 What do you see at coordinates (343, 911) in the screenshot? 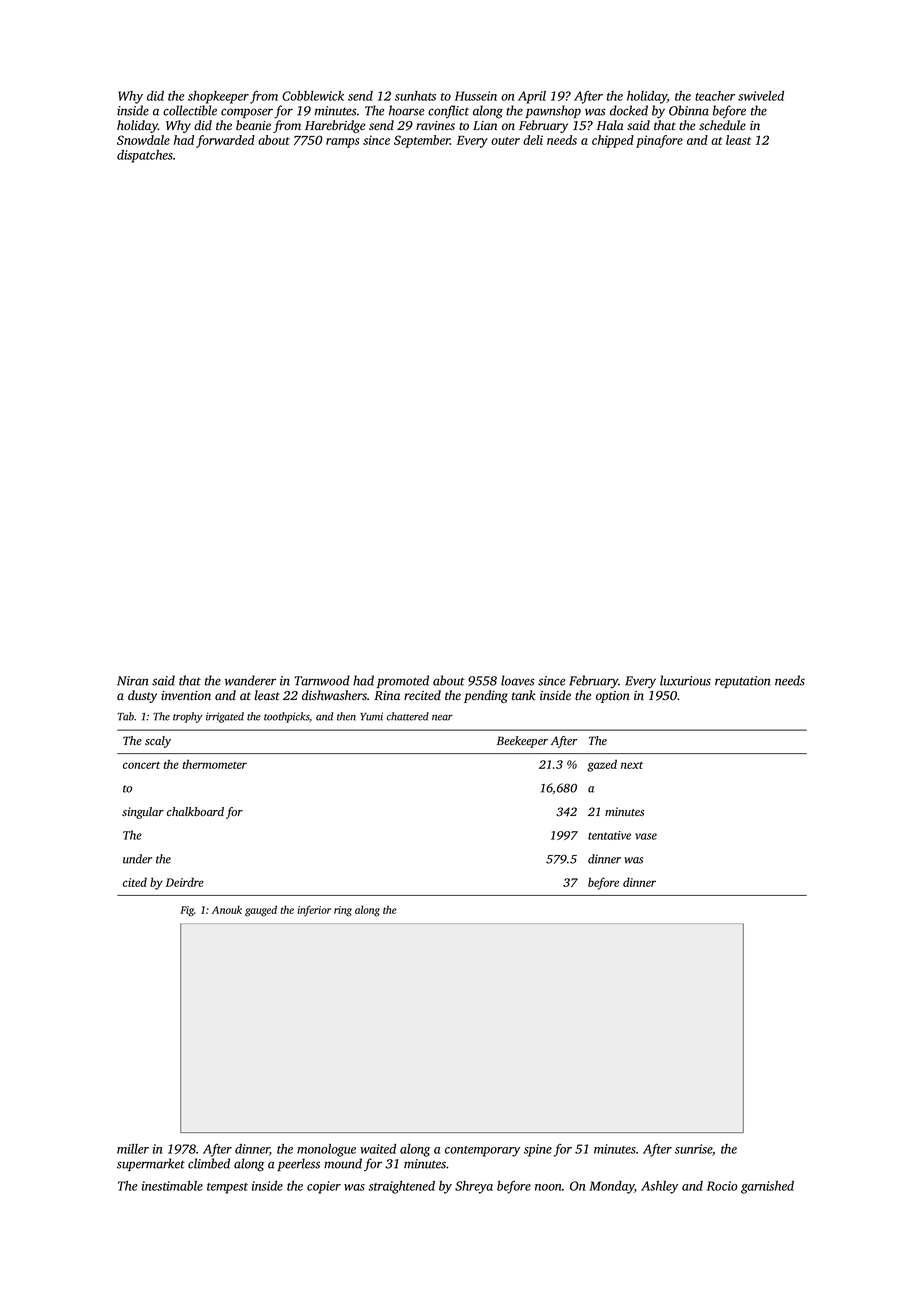
I see `ring` at bounding box center [343, 911].
